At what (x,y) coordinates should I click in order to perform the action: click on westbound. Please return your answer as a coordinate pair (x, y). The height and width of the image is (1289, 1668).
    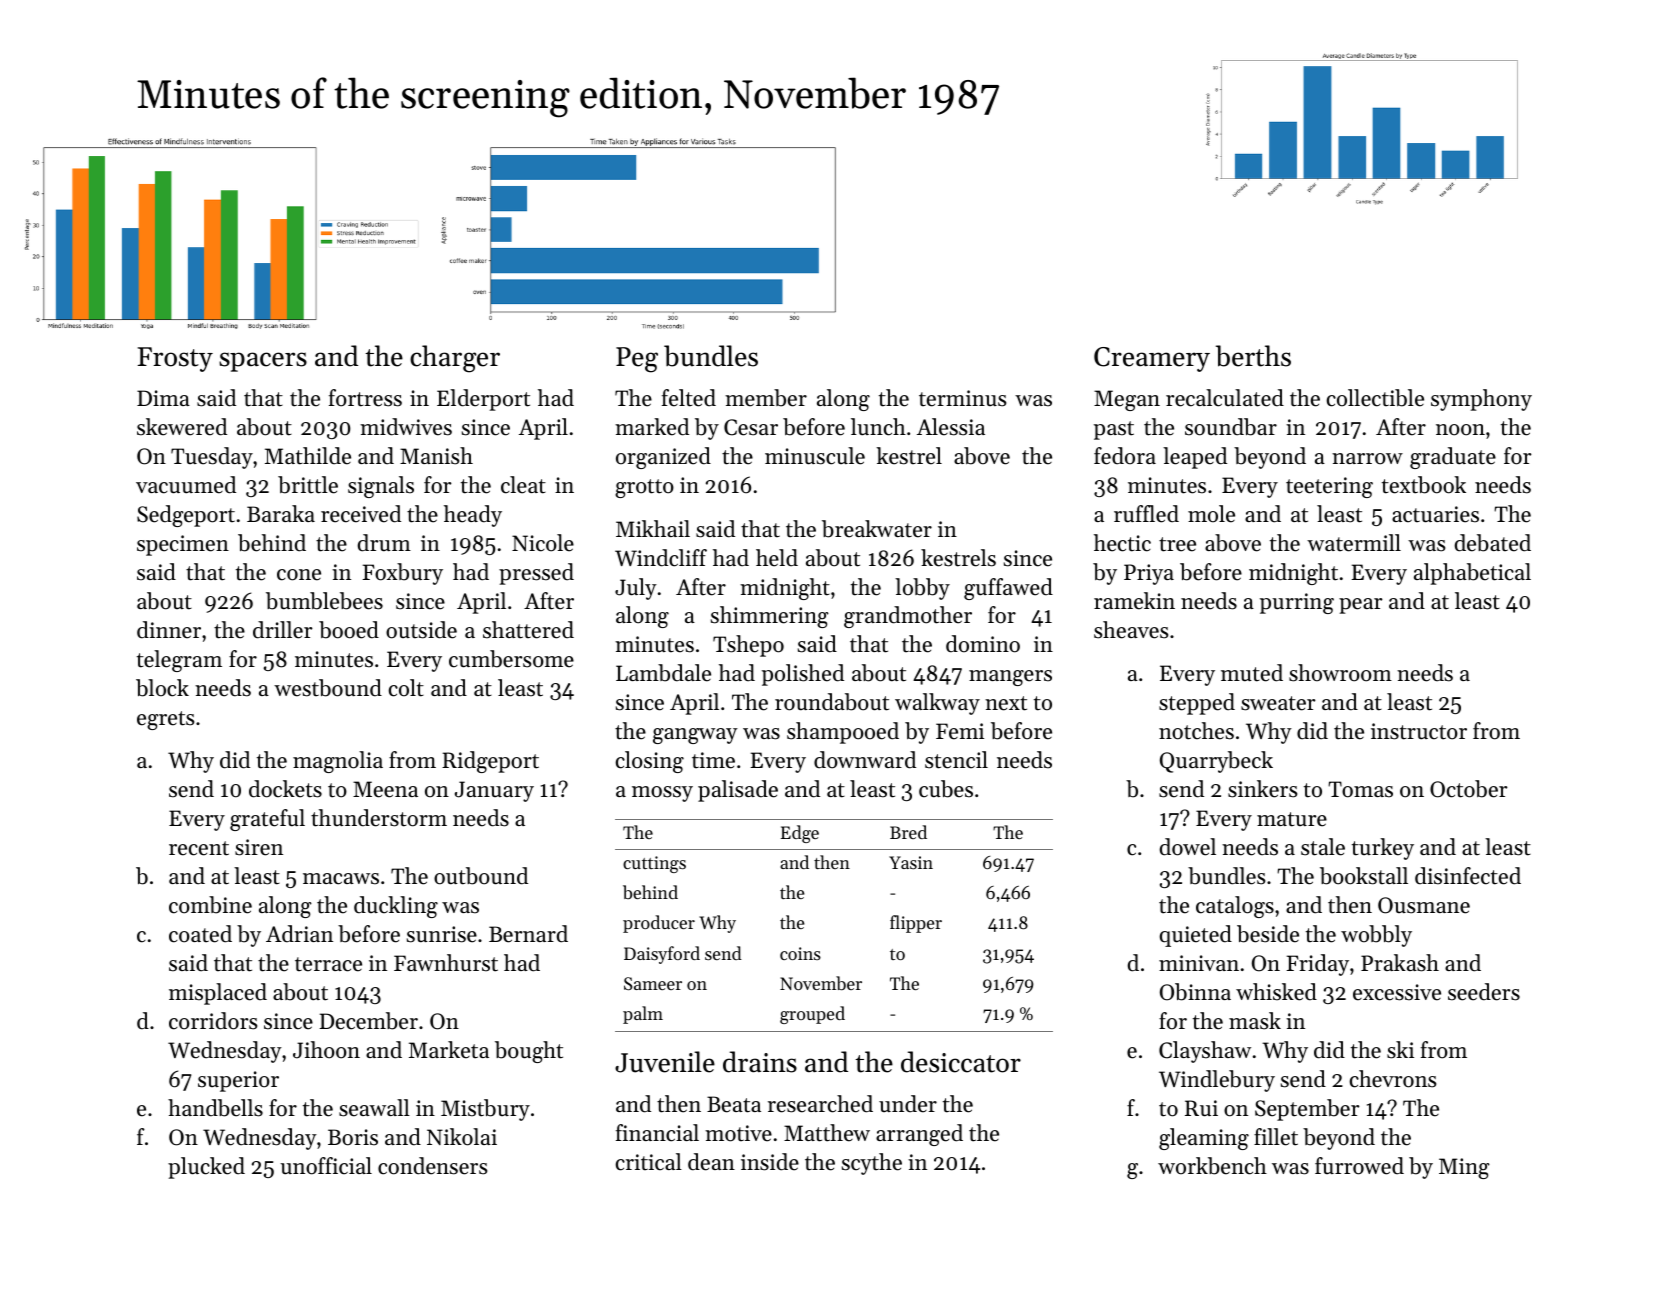
    Looking at the image, I should click on (328, 688).
